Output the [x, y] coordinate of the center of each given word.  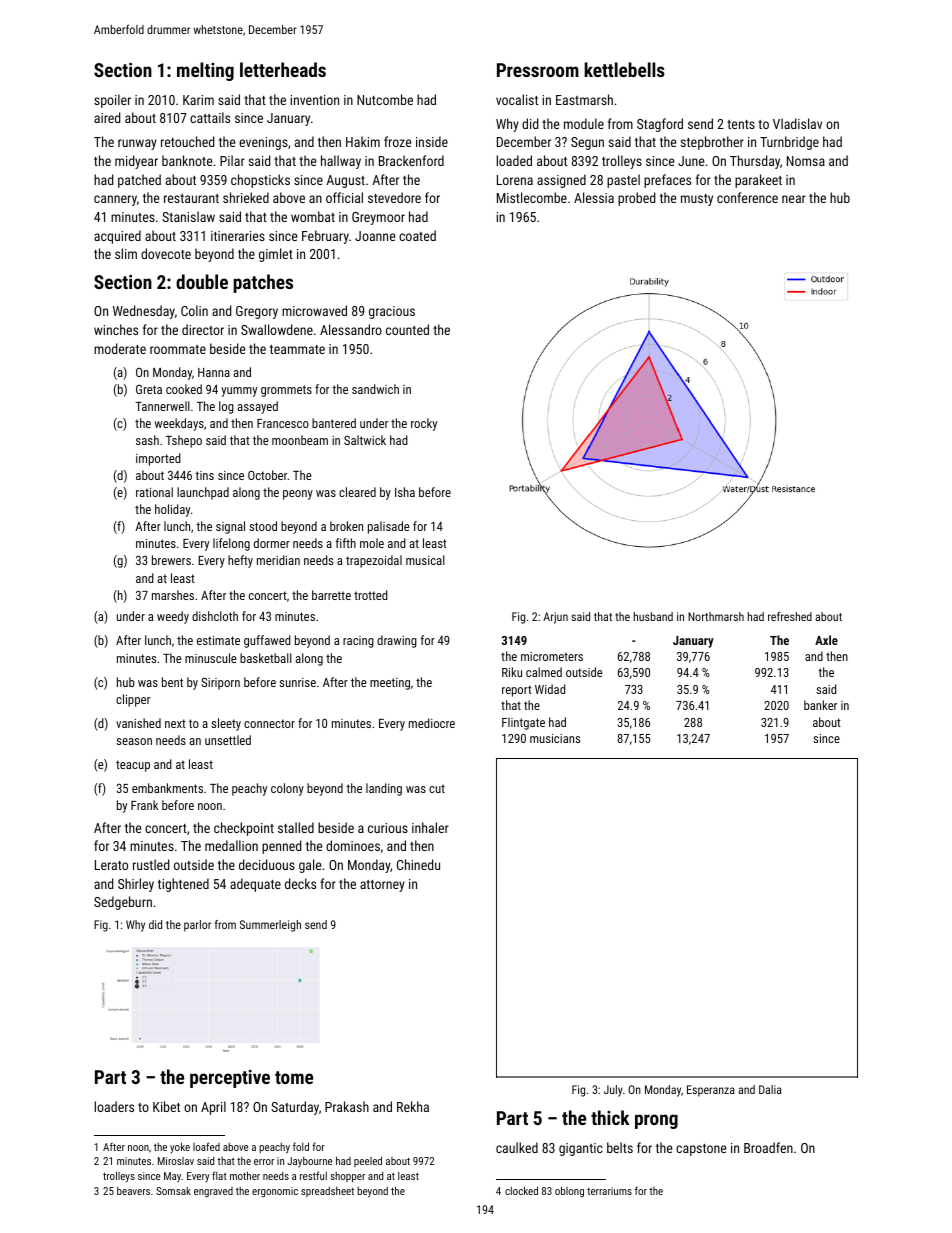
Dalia [770, 1089]
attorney [382, 886]
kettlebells [624, 69]
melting [205, 71]
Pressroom [538, 70]
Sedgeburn [123, 903]
